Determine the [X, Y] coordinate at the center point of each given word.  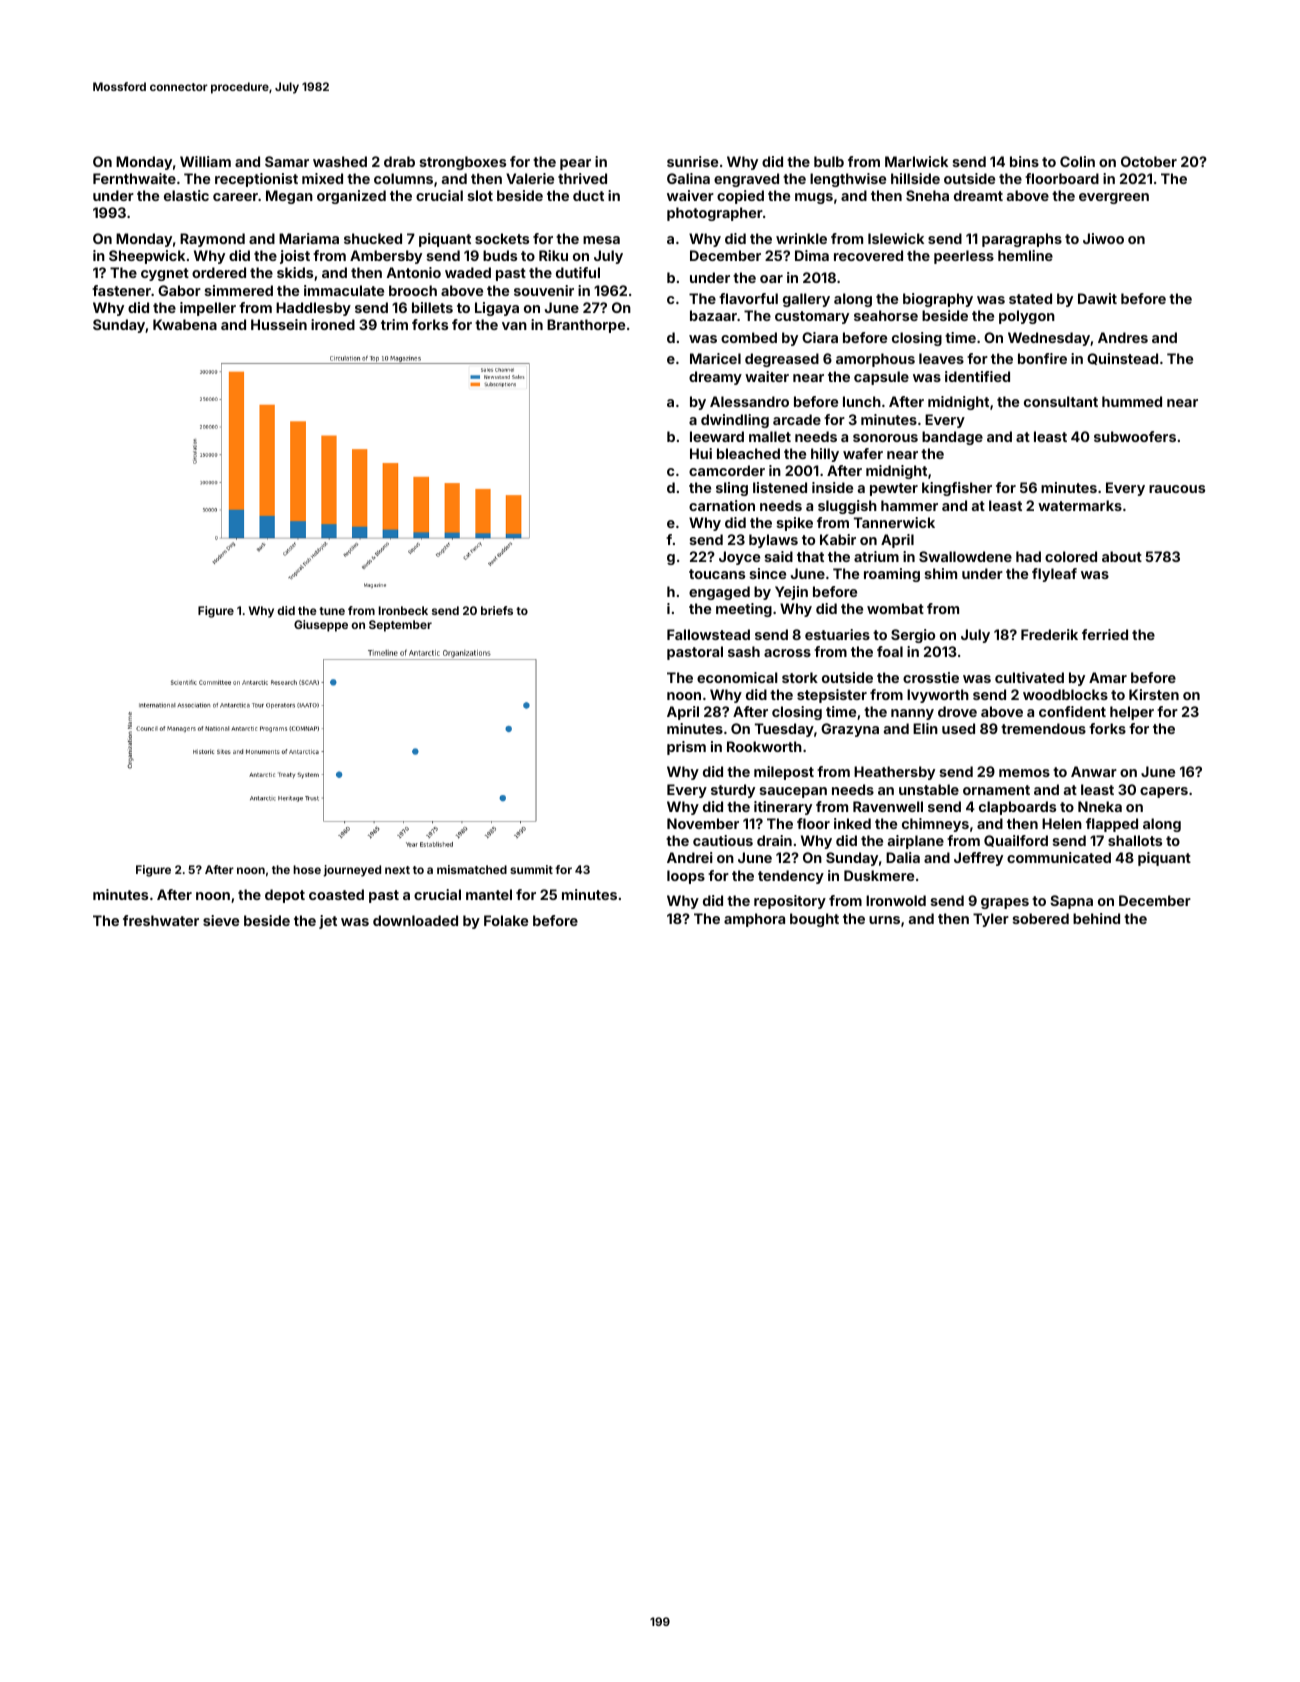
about [1122, 556]
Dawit [1097, 298]
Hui [701, 453]
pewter [894, 489]
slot [480, 195]
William [205, 161]
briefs [497, 610]
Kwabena [185, 324]
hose [307, 869]
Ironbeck [403, 610]
